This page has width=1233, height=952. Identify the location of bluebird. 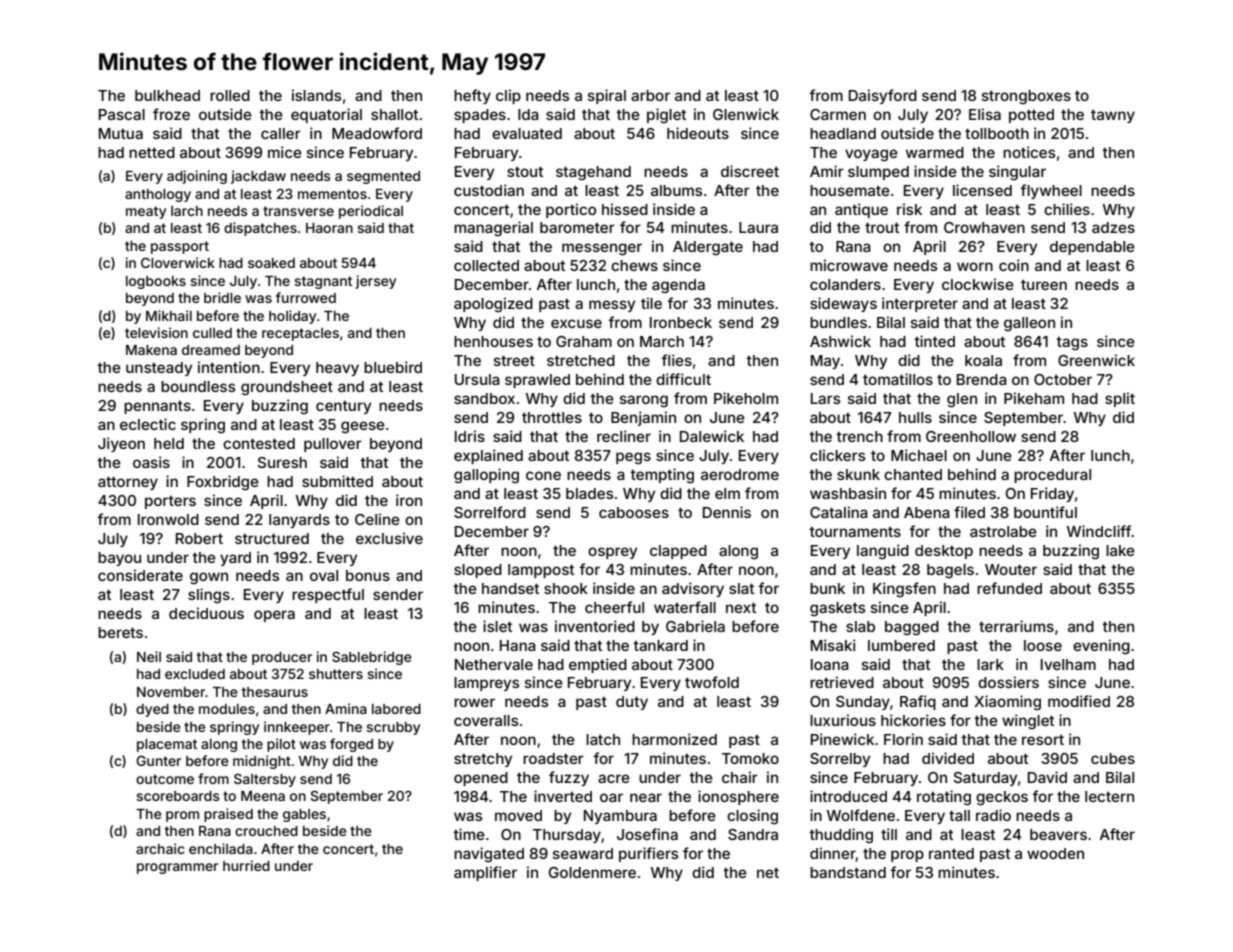
(393, 367).
